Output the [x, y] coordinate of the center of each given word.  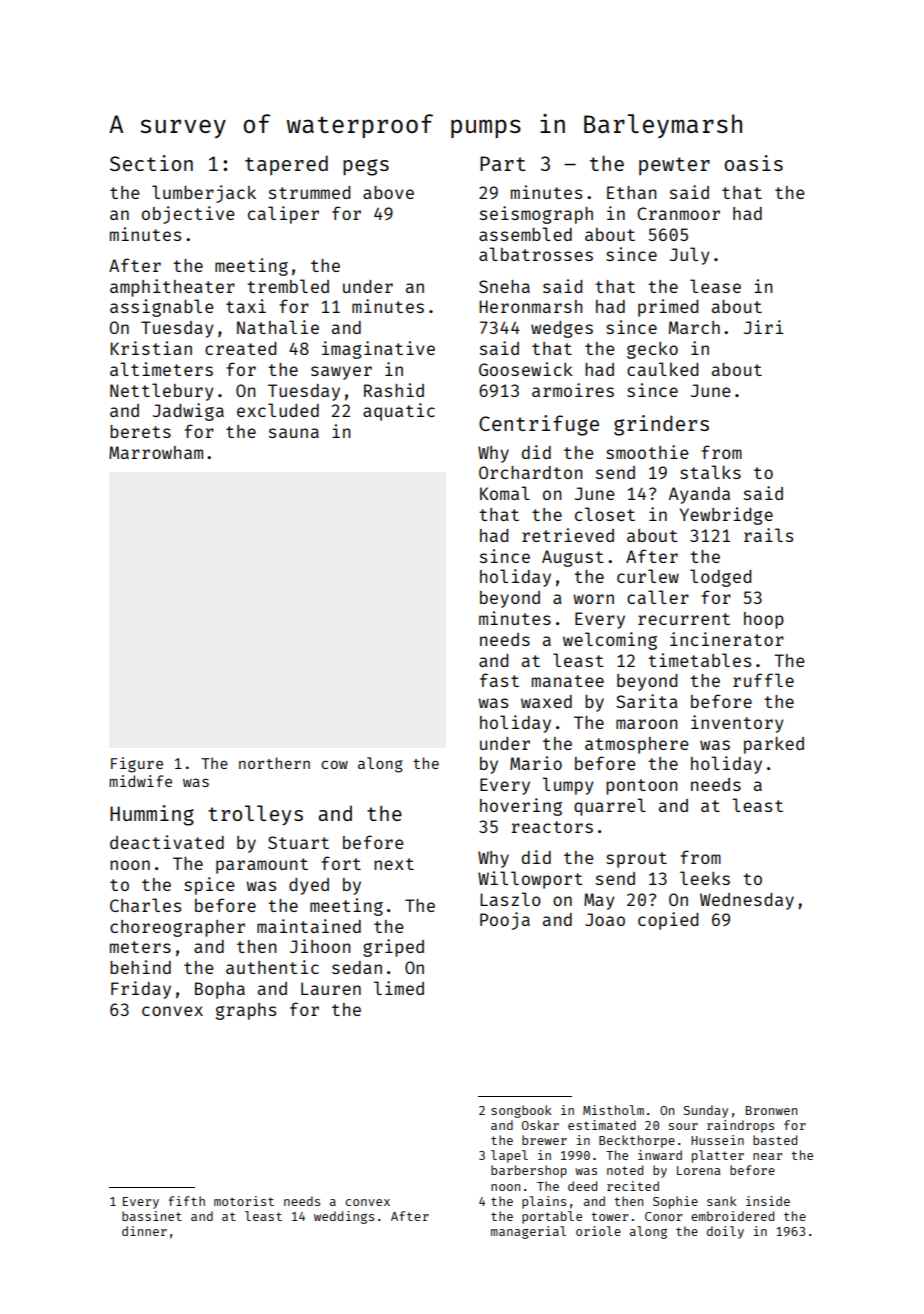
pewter [674, 166]
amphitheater [172, 288]
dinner [144, 1231]
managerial [528, 1232]
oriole [598, 1231]
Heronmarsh [530, 306]
